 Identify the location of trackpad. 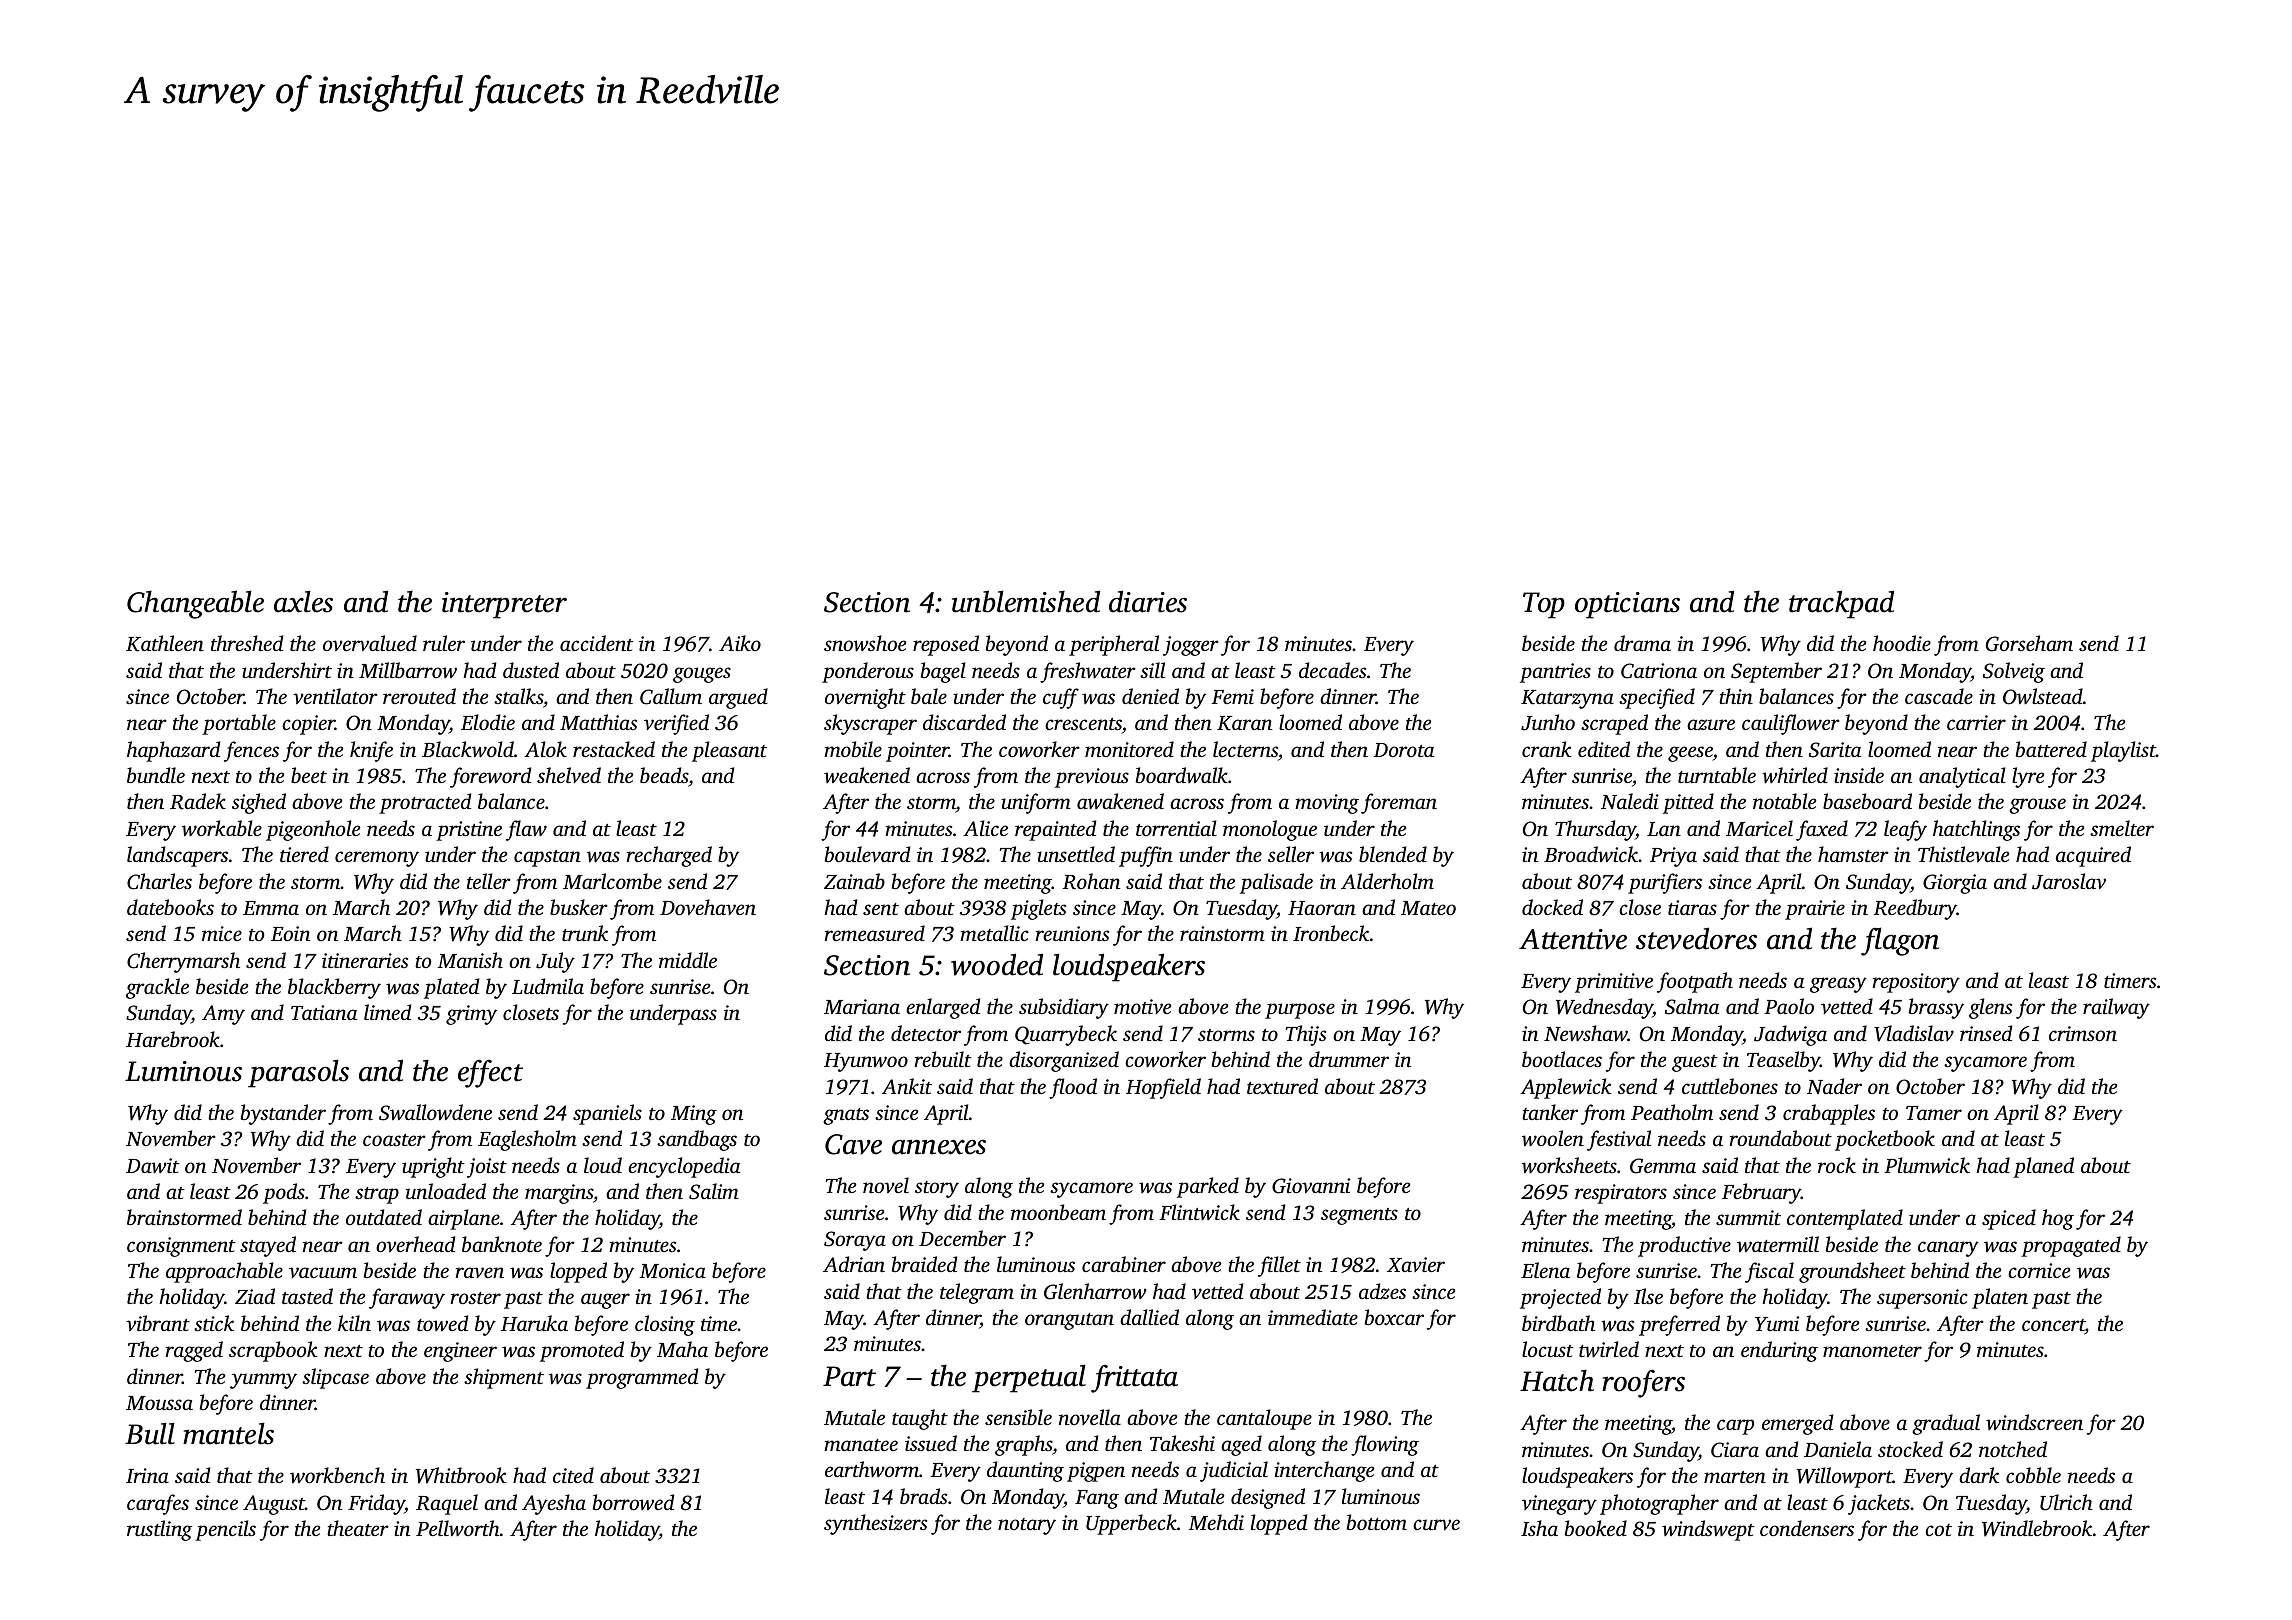
(1841, 604).
